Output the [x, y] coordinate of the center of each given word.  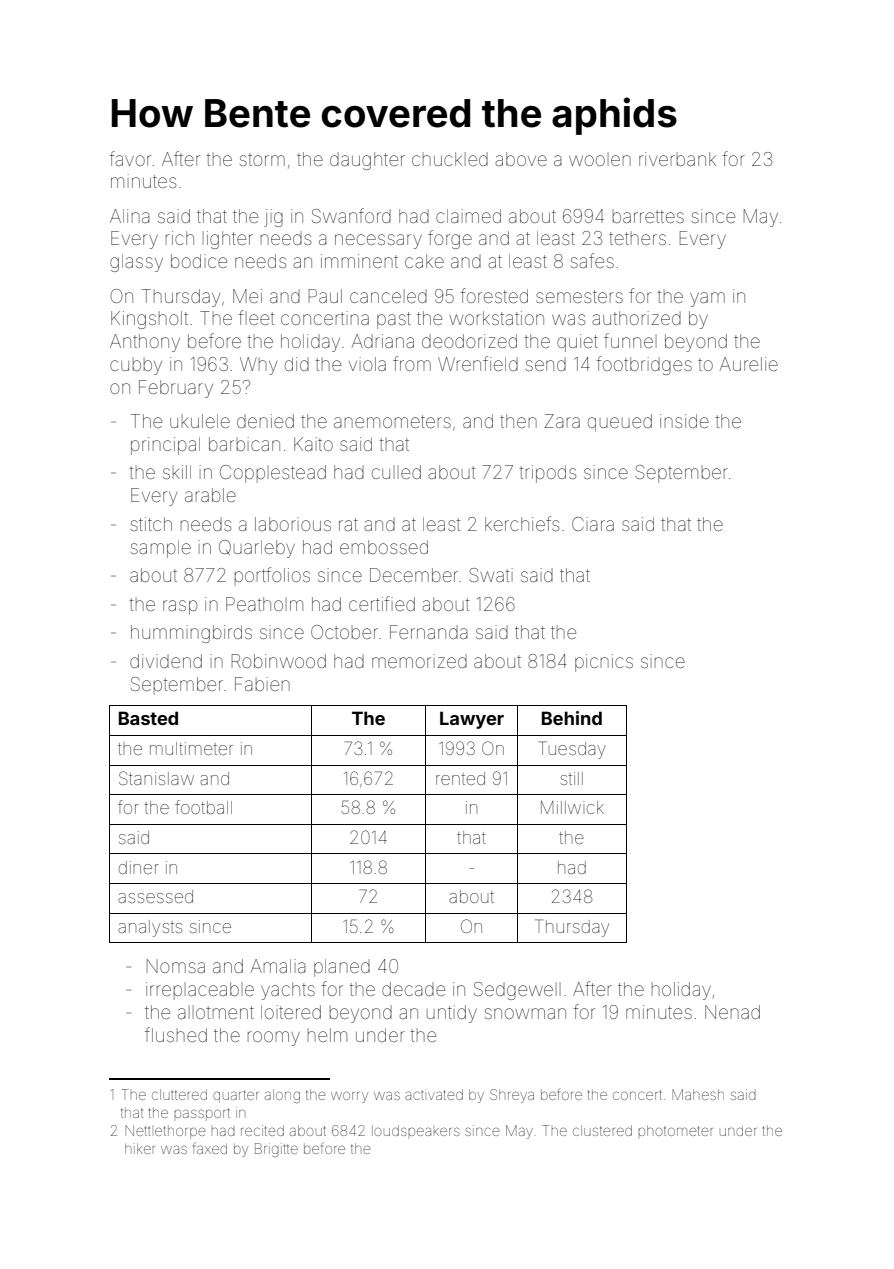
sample [161, 549]
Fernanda [429, 632]
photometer [675, 1130]
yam [707, 299]
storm [262, 159]
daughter [367, 161]
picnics [604, 663]
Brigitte [276, 1150]
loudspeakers [416, 1130]
